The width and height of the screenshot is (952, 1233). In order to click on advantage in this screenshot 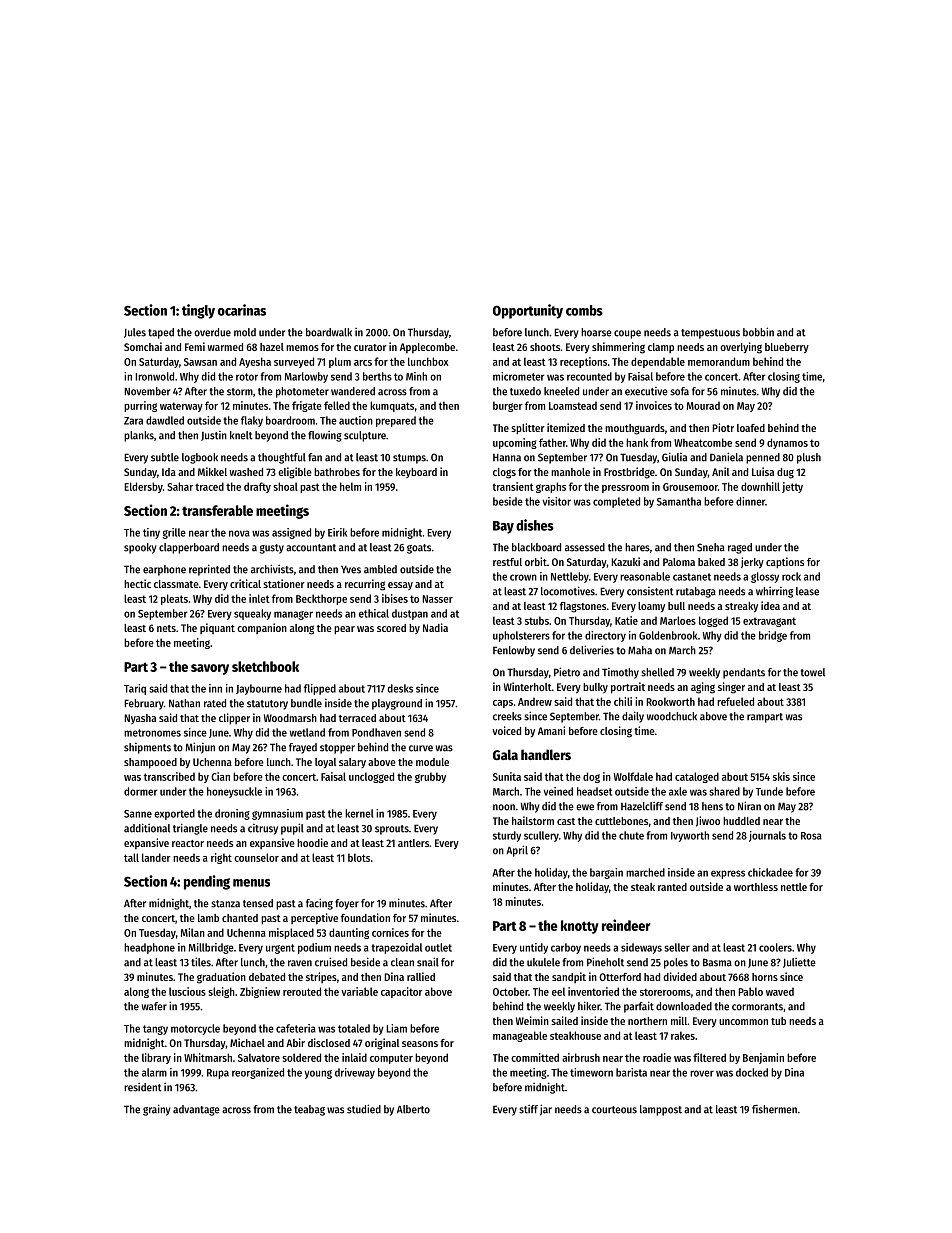, I will do `click(196, 1110)`.
